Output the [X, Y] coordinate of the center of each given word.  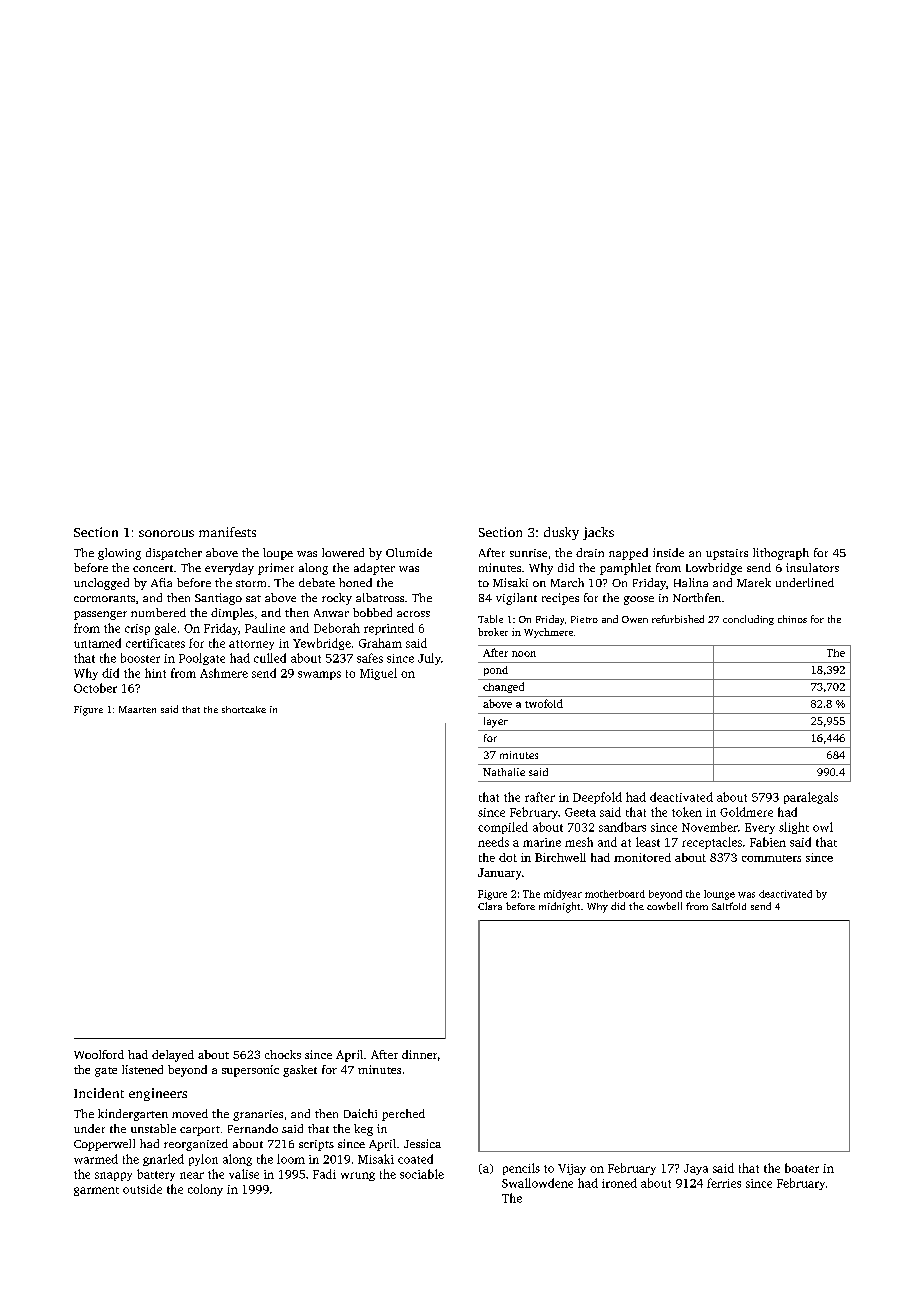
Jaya [696, 1169]
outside [142, 1189]
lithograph [781, 554]
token [687, 812]
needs [493, 842]
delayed [173, 1056]
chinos [792, 619]
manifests [227, 532]
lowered [343, 552]
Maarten [137, 709]
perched [403, 1115]
